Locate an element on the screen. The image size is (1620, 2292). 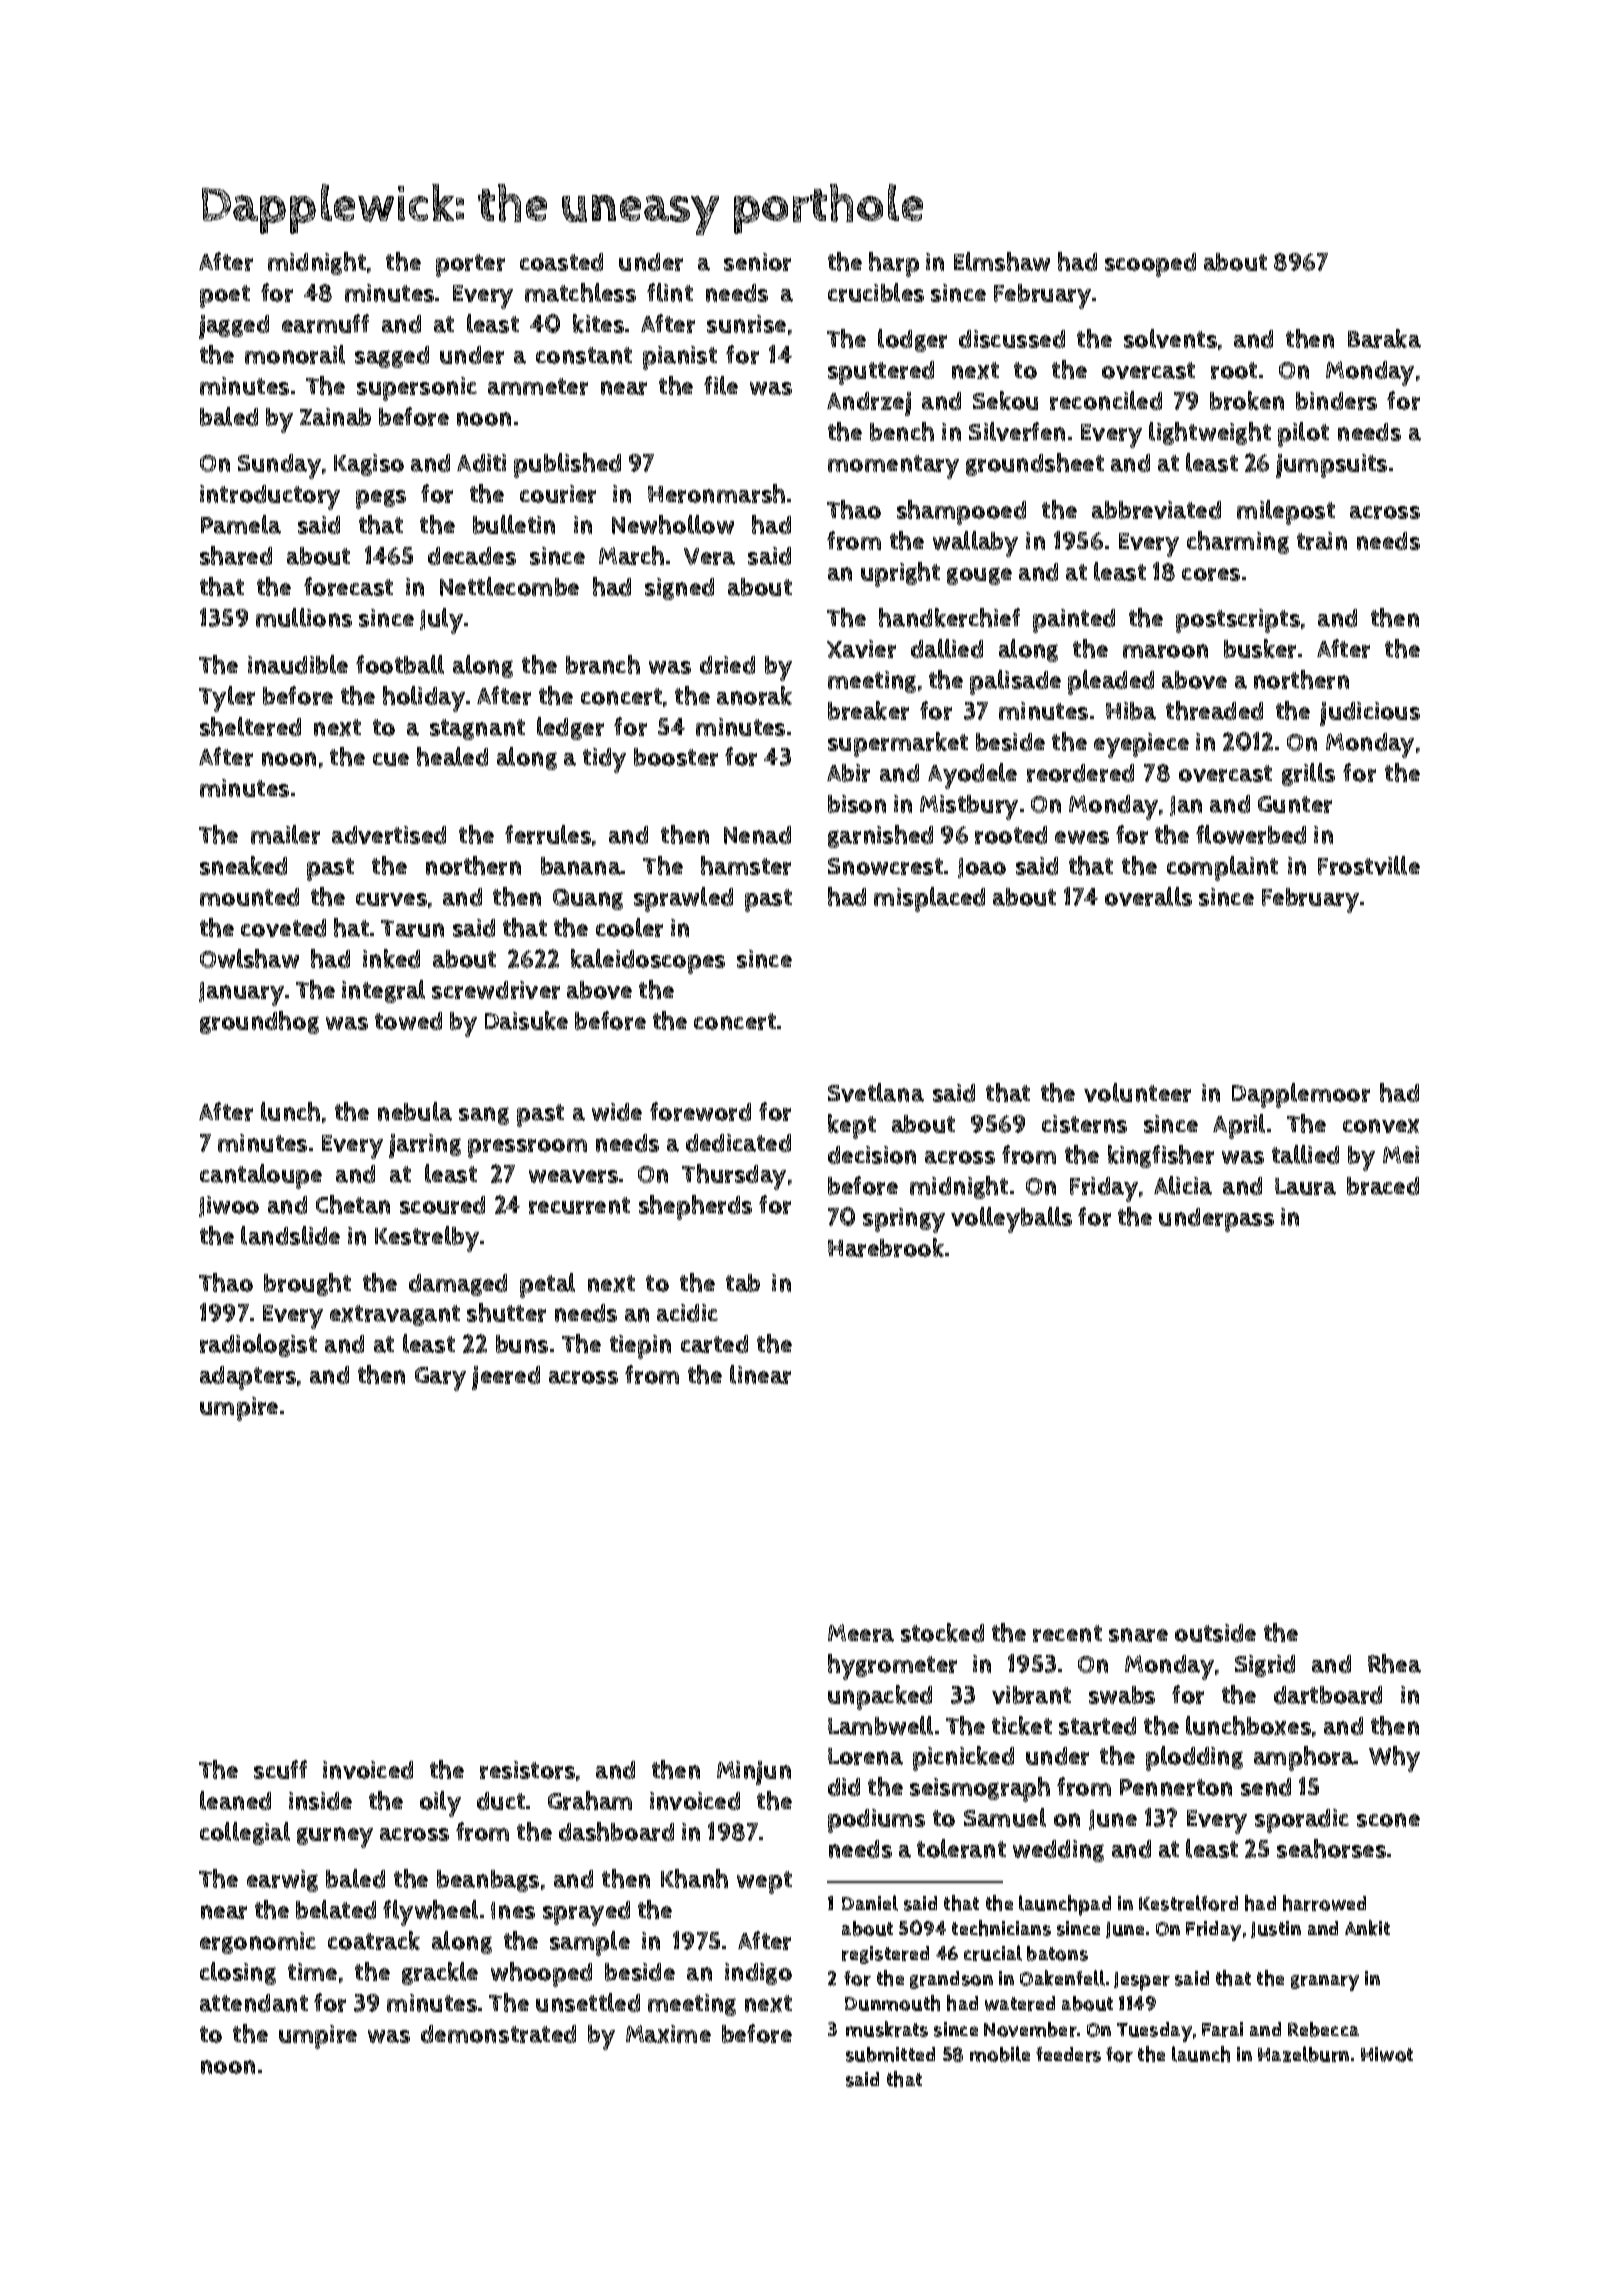
published is located at coordinates (567, 465).
